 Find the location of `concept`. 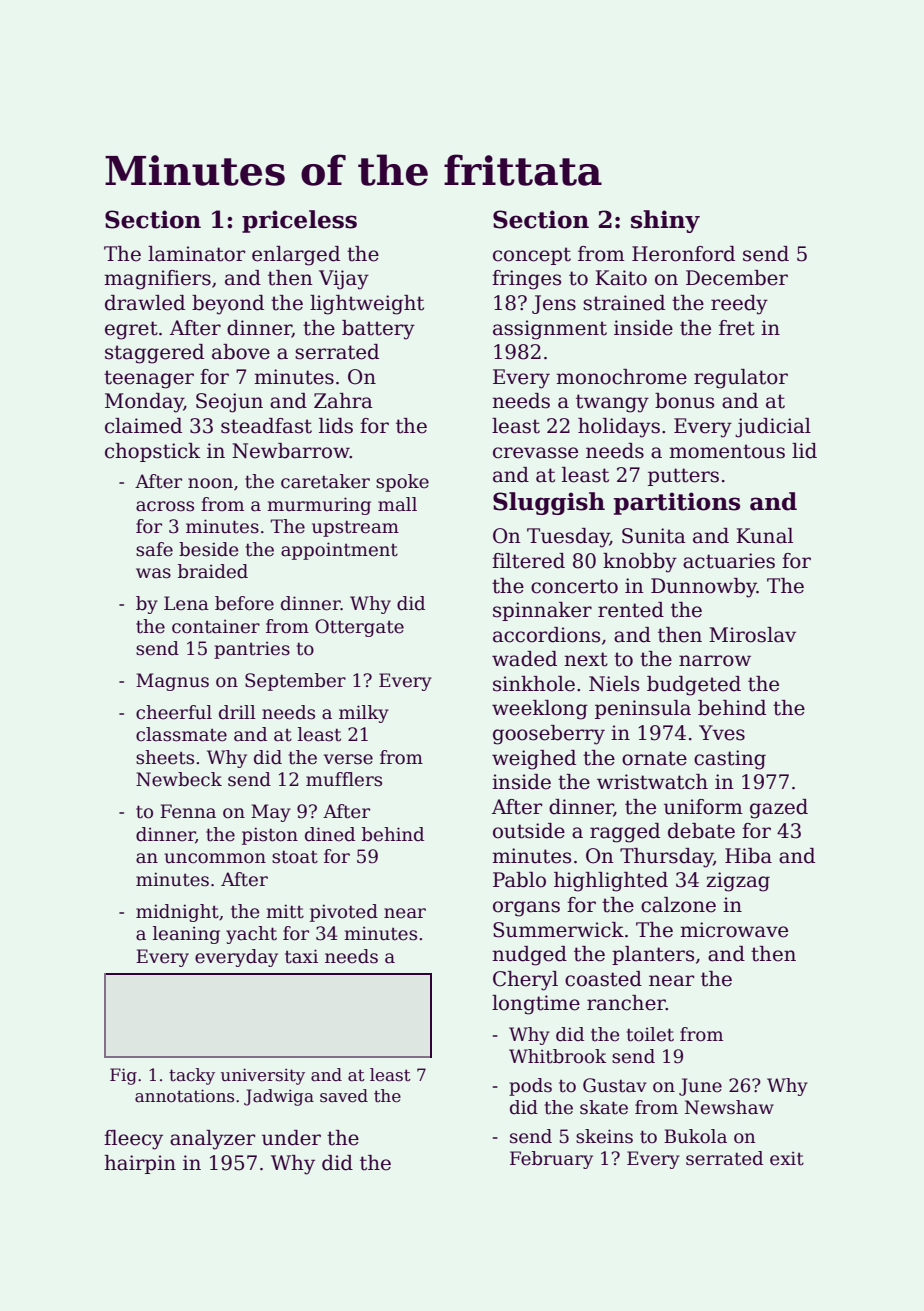

concept is located at coordinates (532, 256).
